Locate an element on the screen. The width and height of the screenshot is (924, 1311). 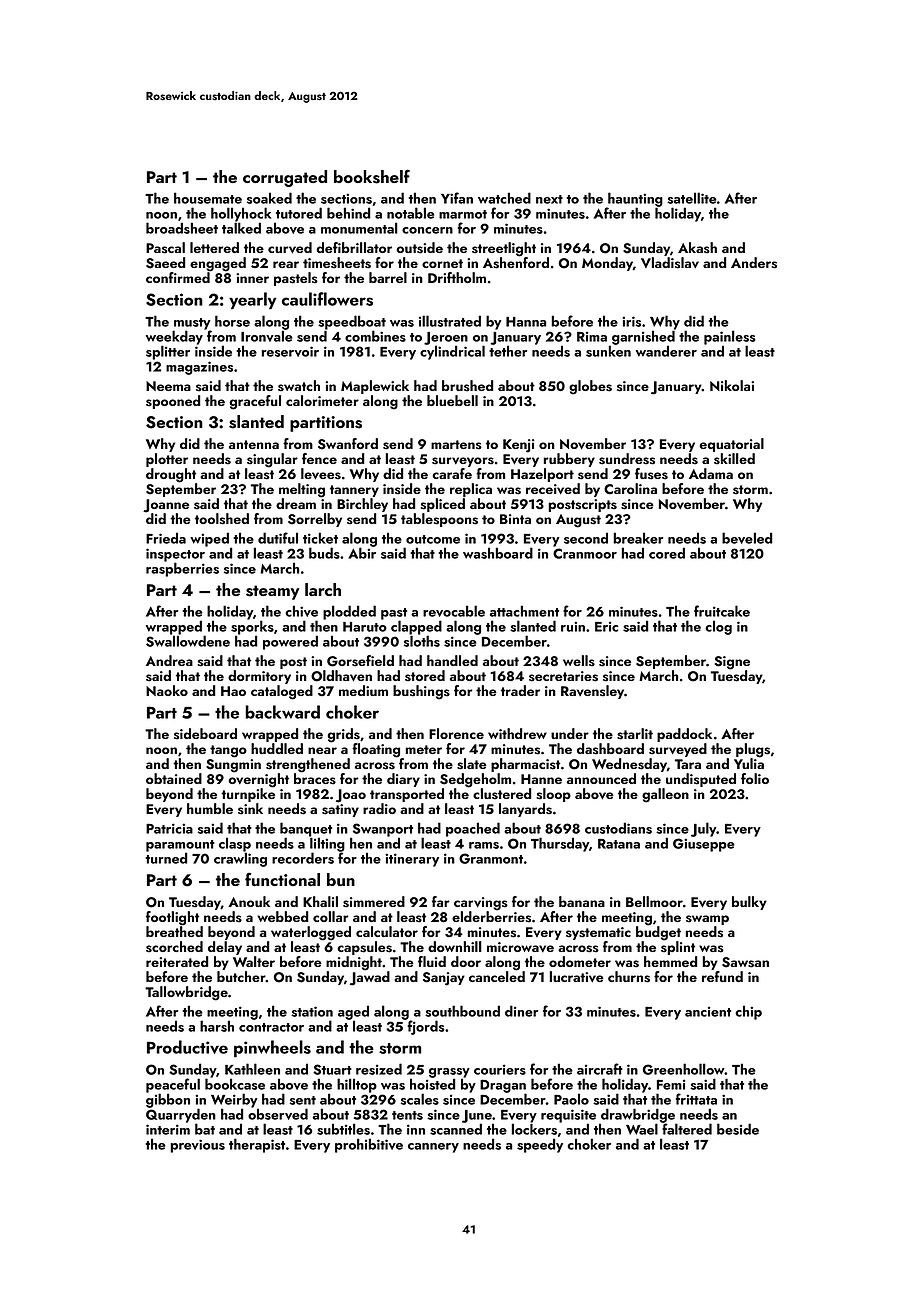
Giuseppe is located at coordinates (703, 845).
